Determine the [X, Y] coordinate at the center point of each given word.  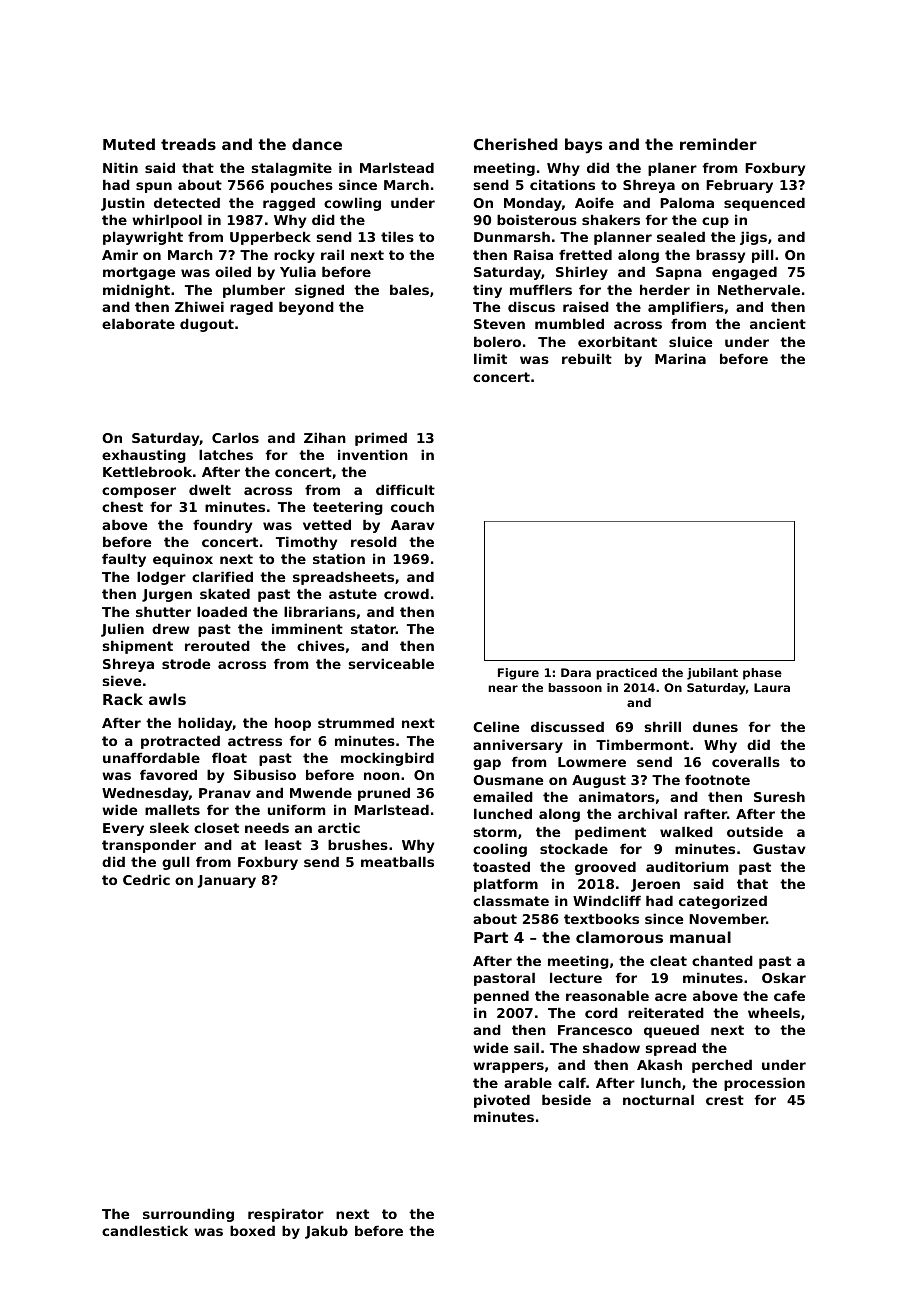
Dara [576, 672]
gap [487, 764]
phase [762, 674]
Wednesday [145, 794]
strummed [356, 722]
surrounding [188, 1215]
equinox [183, 560]
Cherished [516, 144]
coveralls [746, 761]
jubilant [712, 674]
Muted [129, 144]
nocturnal [658, 1099]
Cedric [146, 879]
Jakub [326, 1232]
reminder [718, 144]
